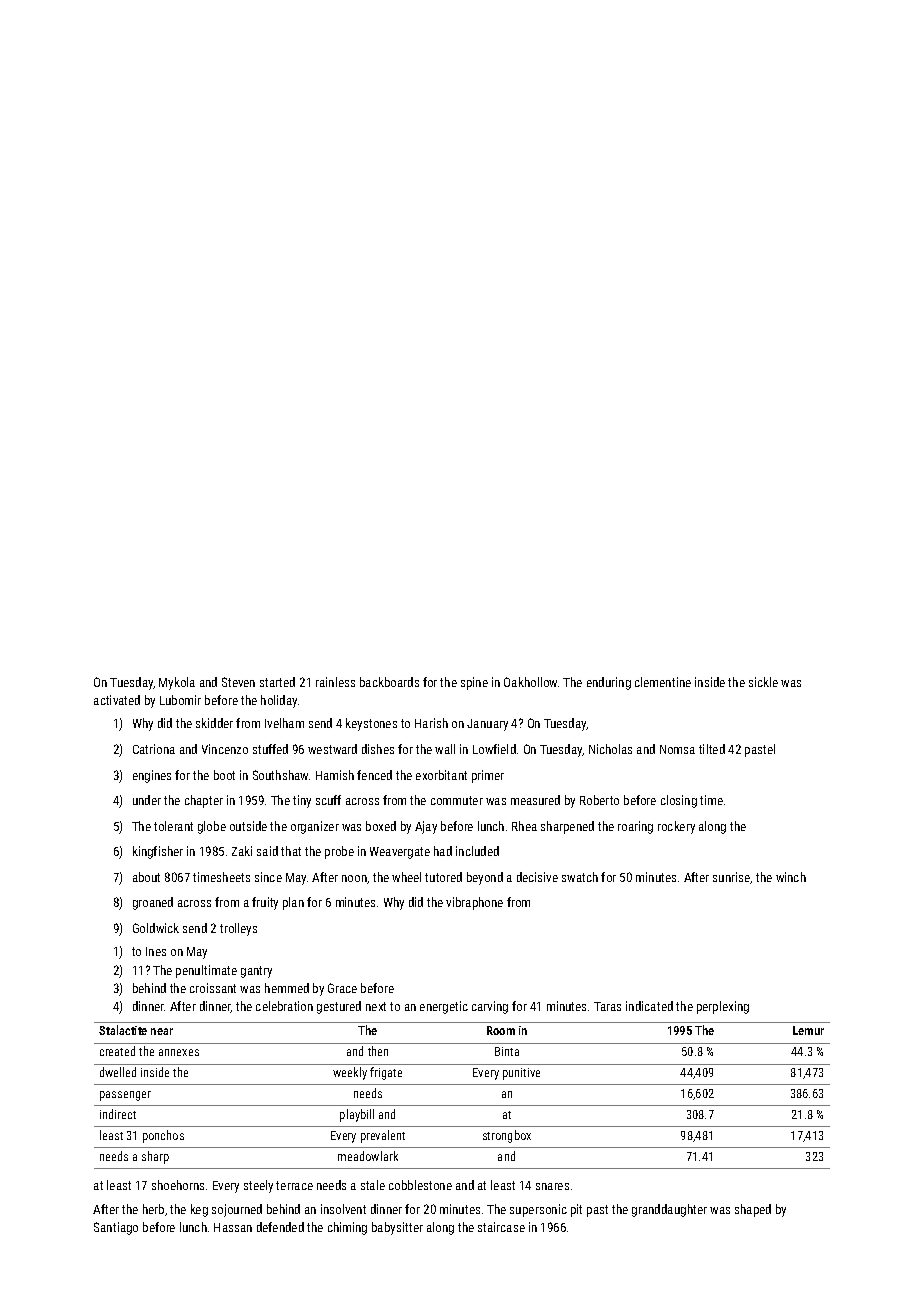 Image resolution: width=924 pixels, height=1308 pixels. I want to click on tilted, so click(712, 749).
